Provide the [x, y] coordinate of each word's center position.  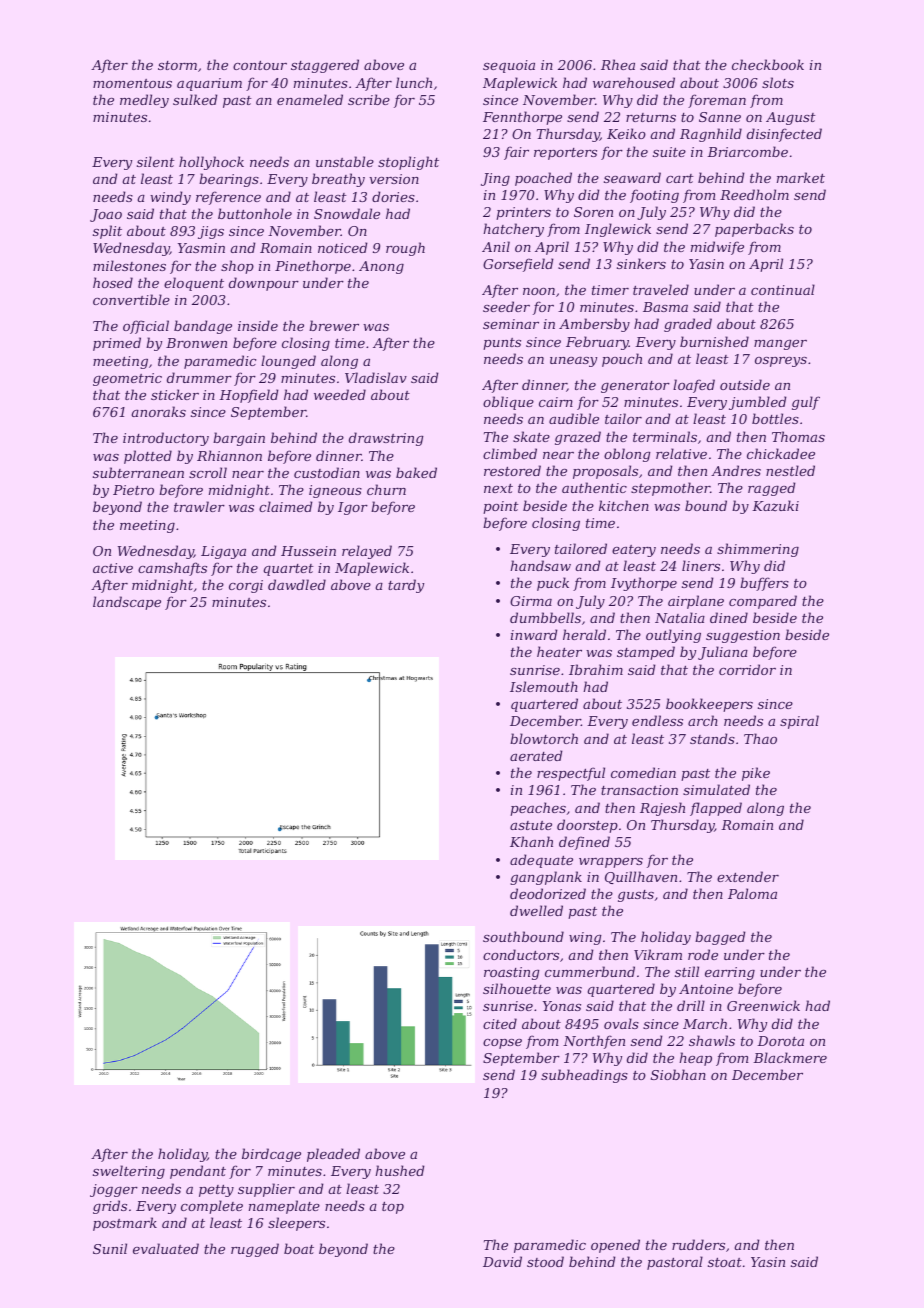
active [113, 568]
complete [212, 1207]
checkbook [768, 64]
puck [553, 584]
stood [545, 1261]
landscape [127, 603]
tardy [406, 586]
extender [748, 876]
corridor [747, 669]
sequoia [509, 66]
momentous [132, 83]
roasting [512, 973]
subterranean [138, 472]
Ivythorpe [644, 584]
